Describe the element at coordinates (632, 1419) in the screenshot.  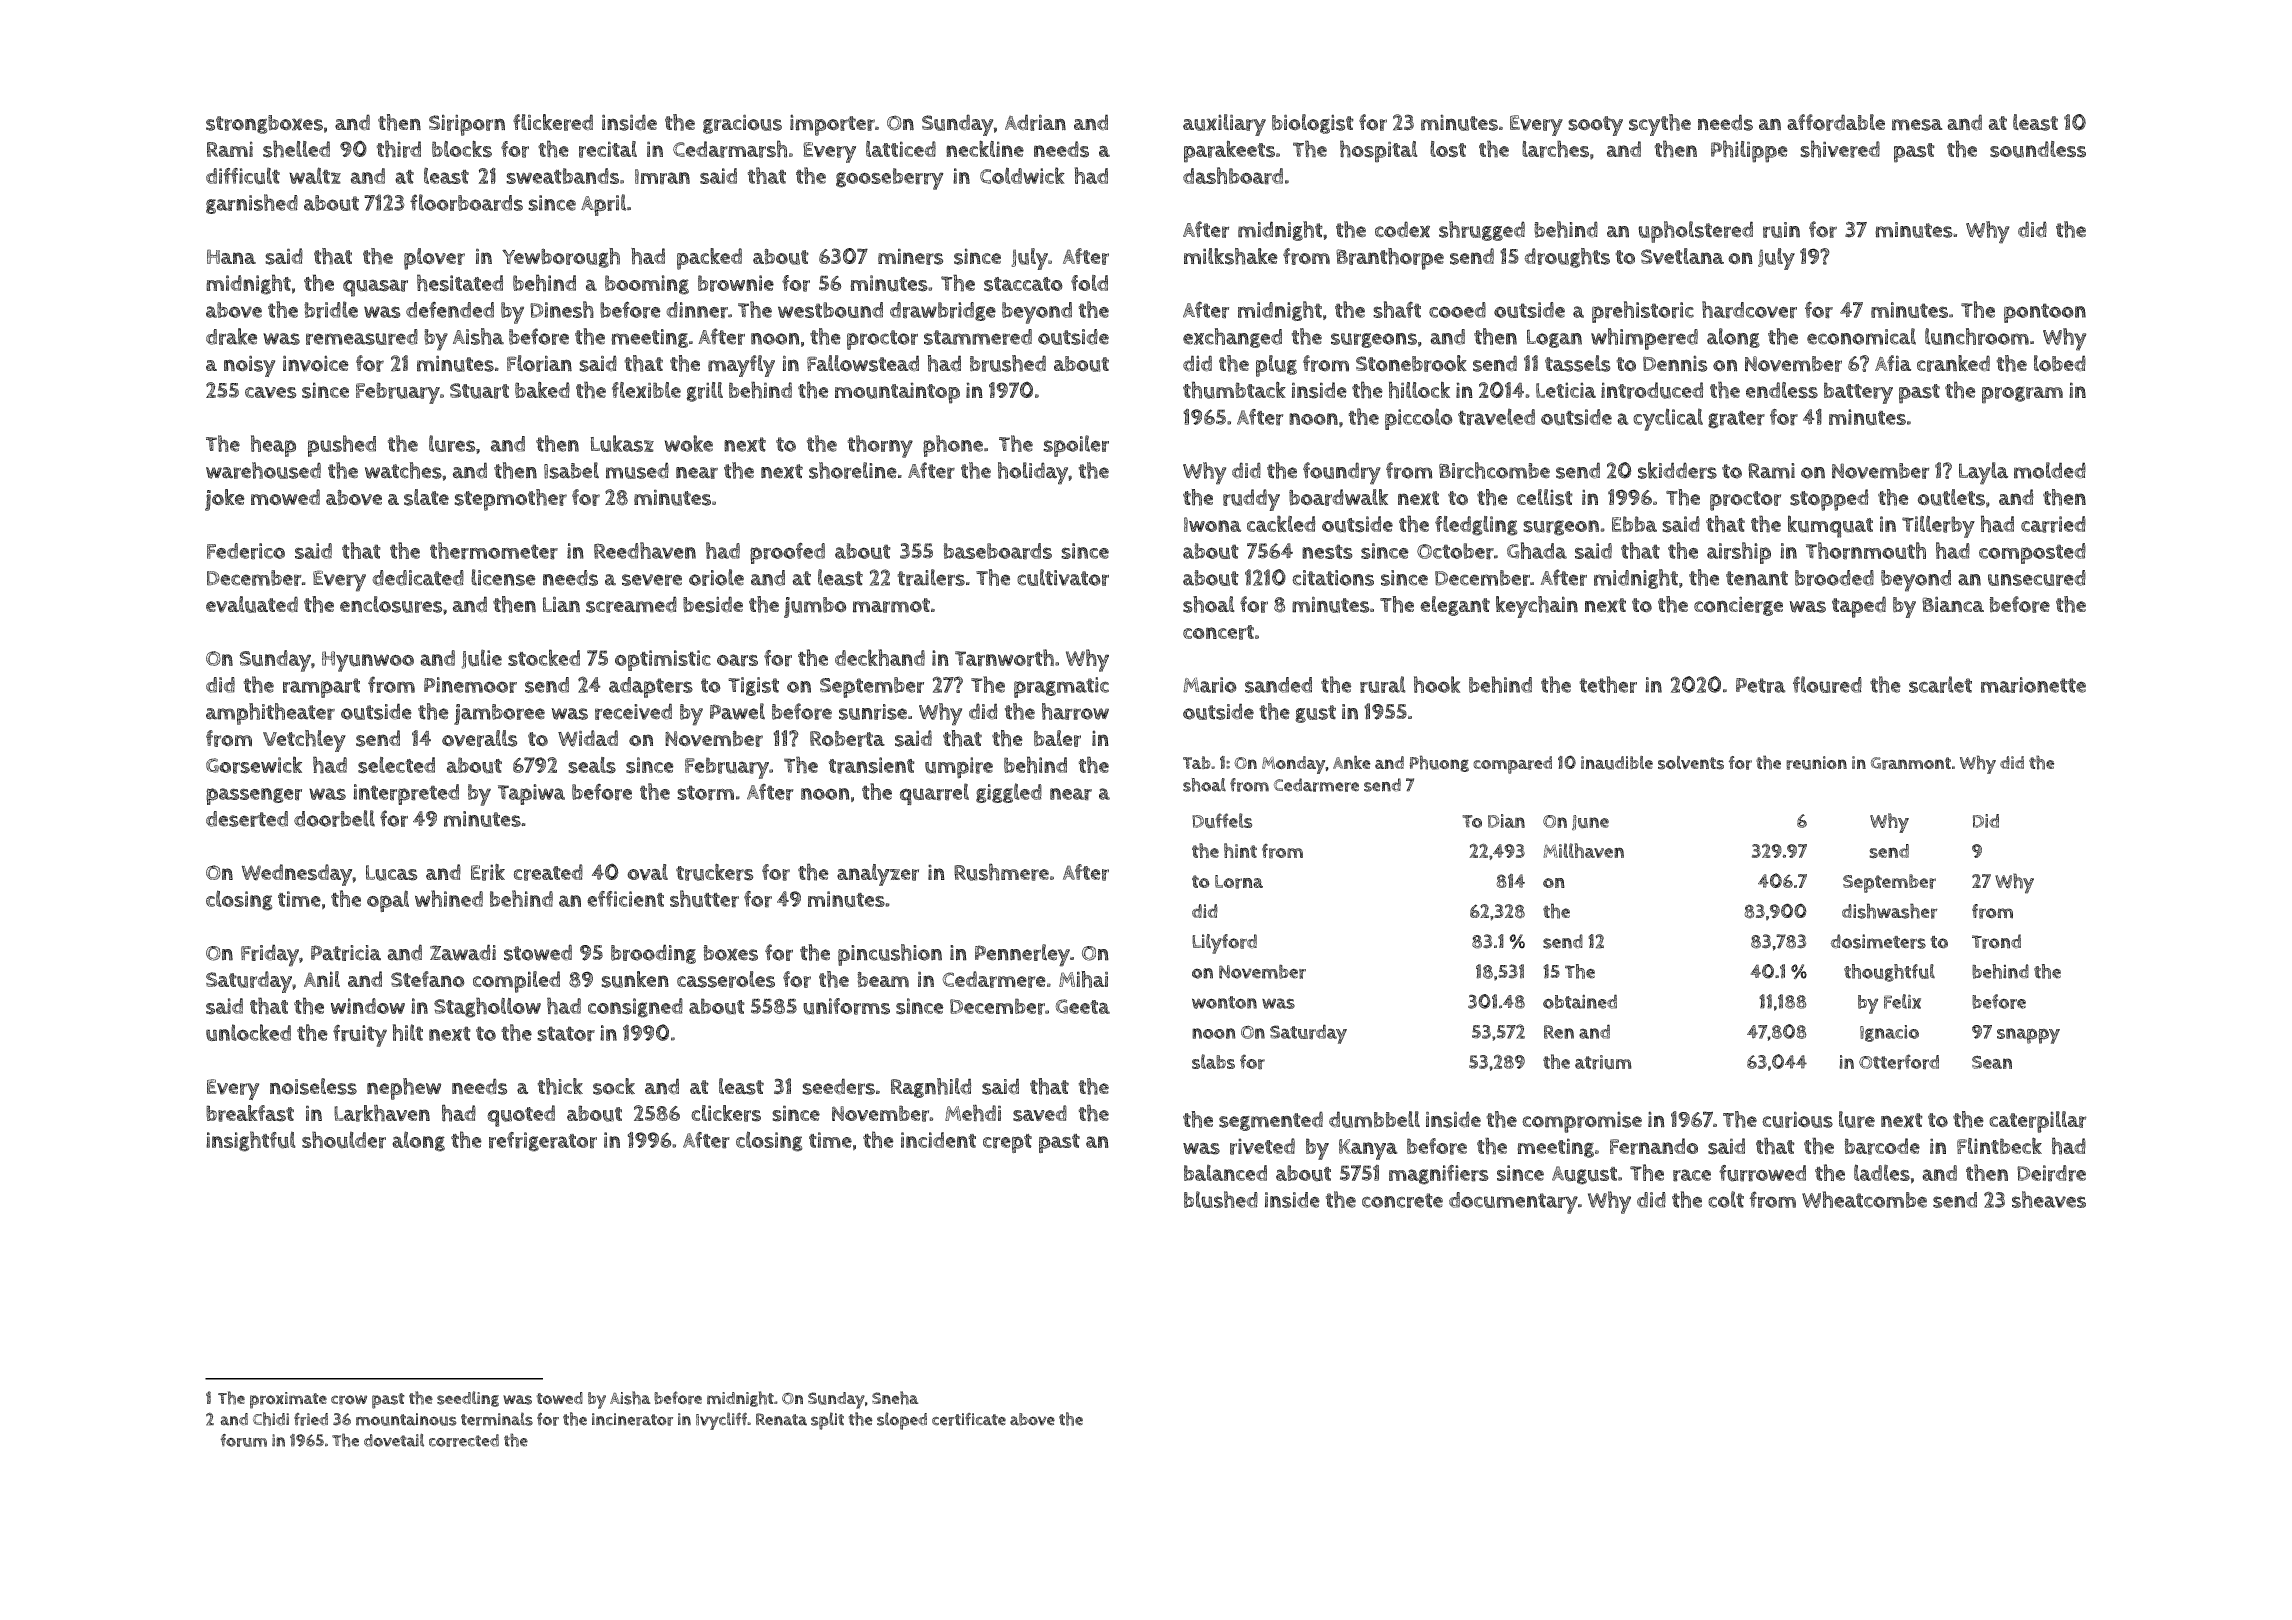
I see `incinerator` at that location.
